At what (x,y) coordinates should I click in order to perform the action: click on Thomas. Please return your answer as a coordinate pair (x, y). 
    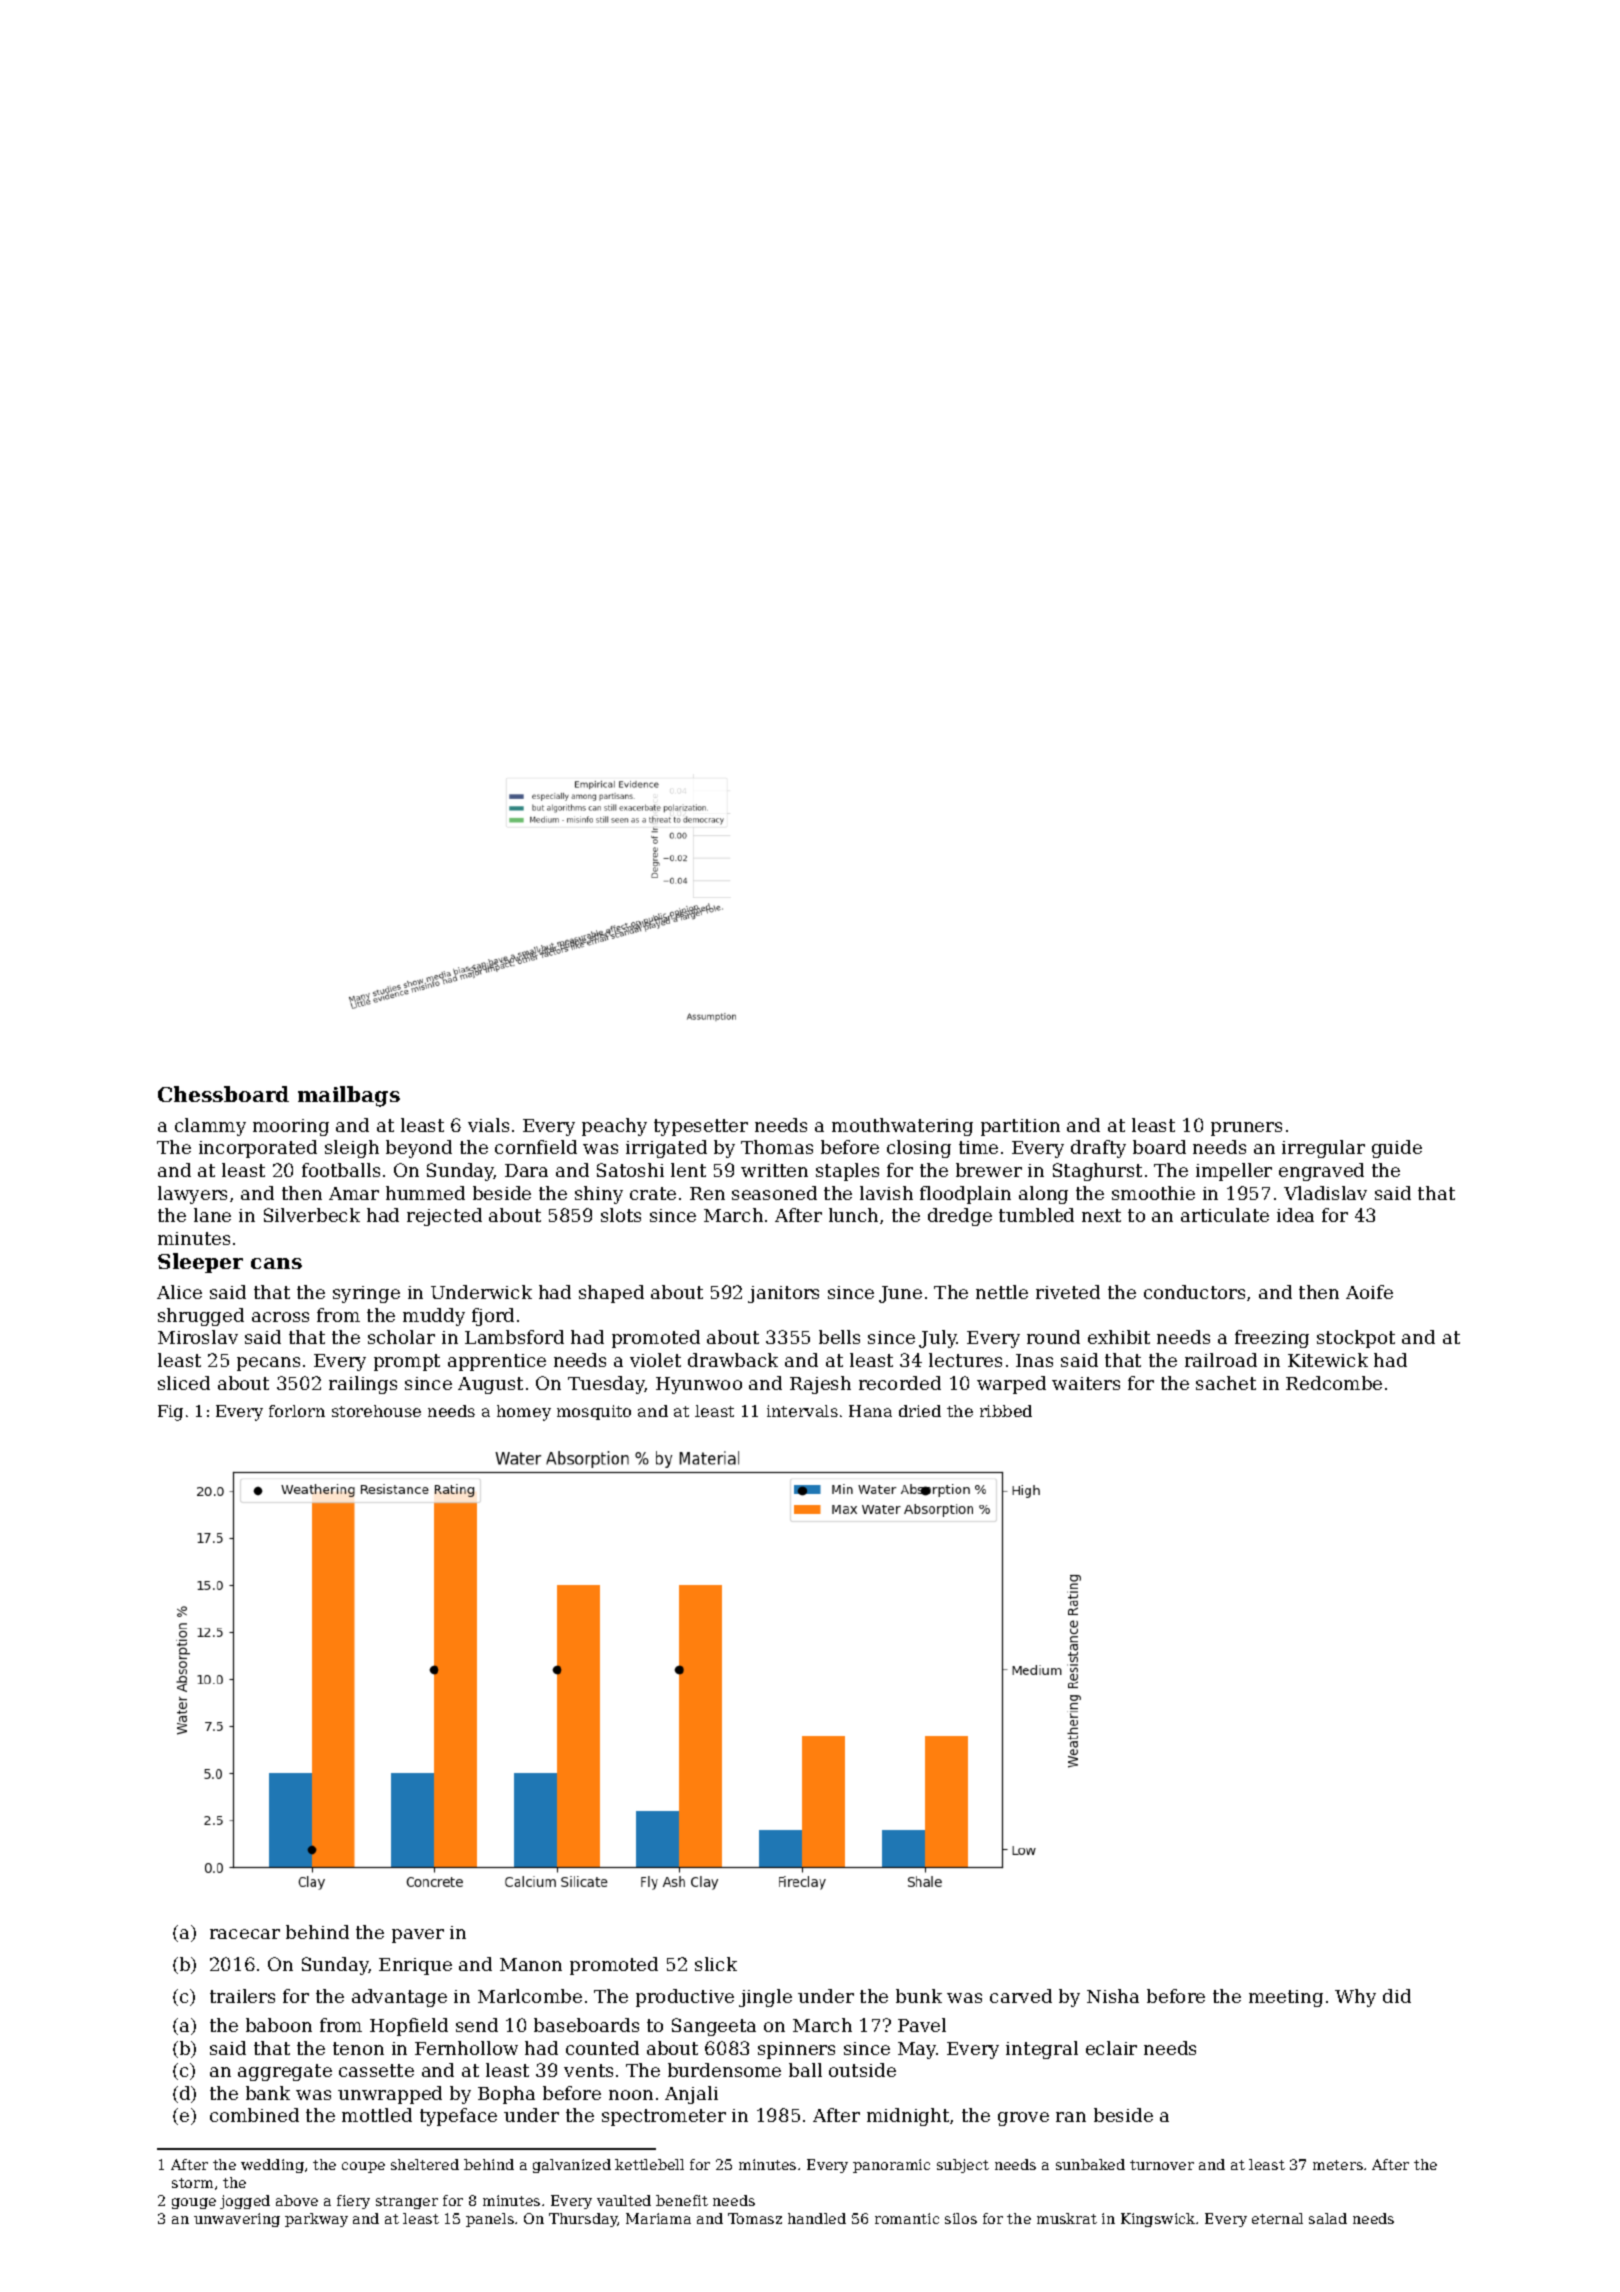
    Looking at the image, I should click on (777, 1147).
